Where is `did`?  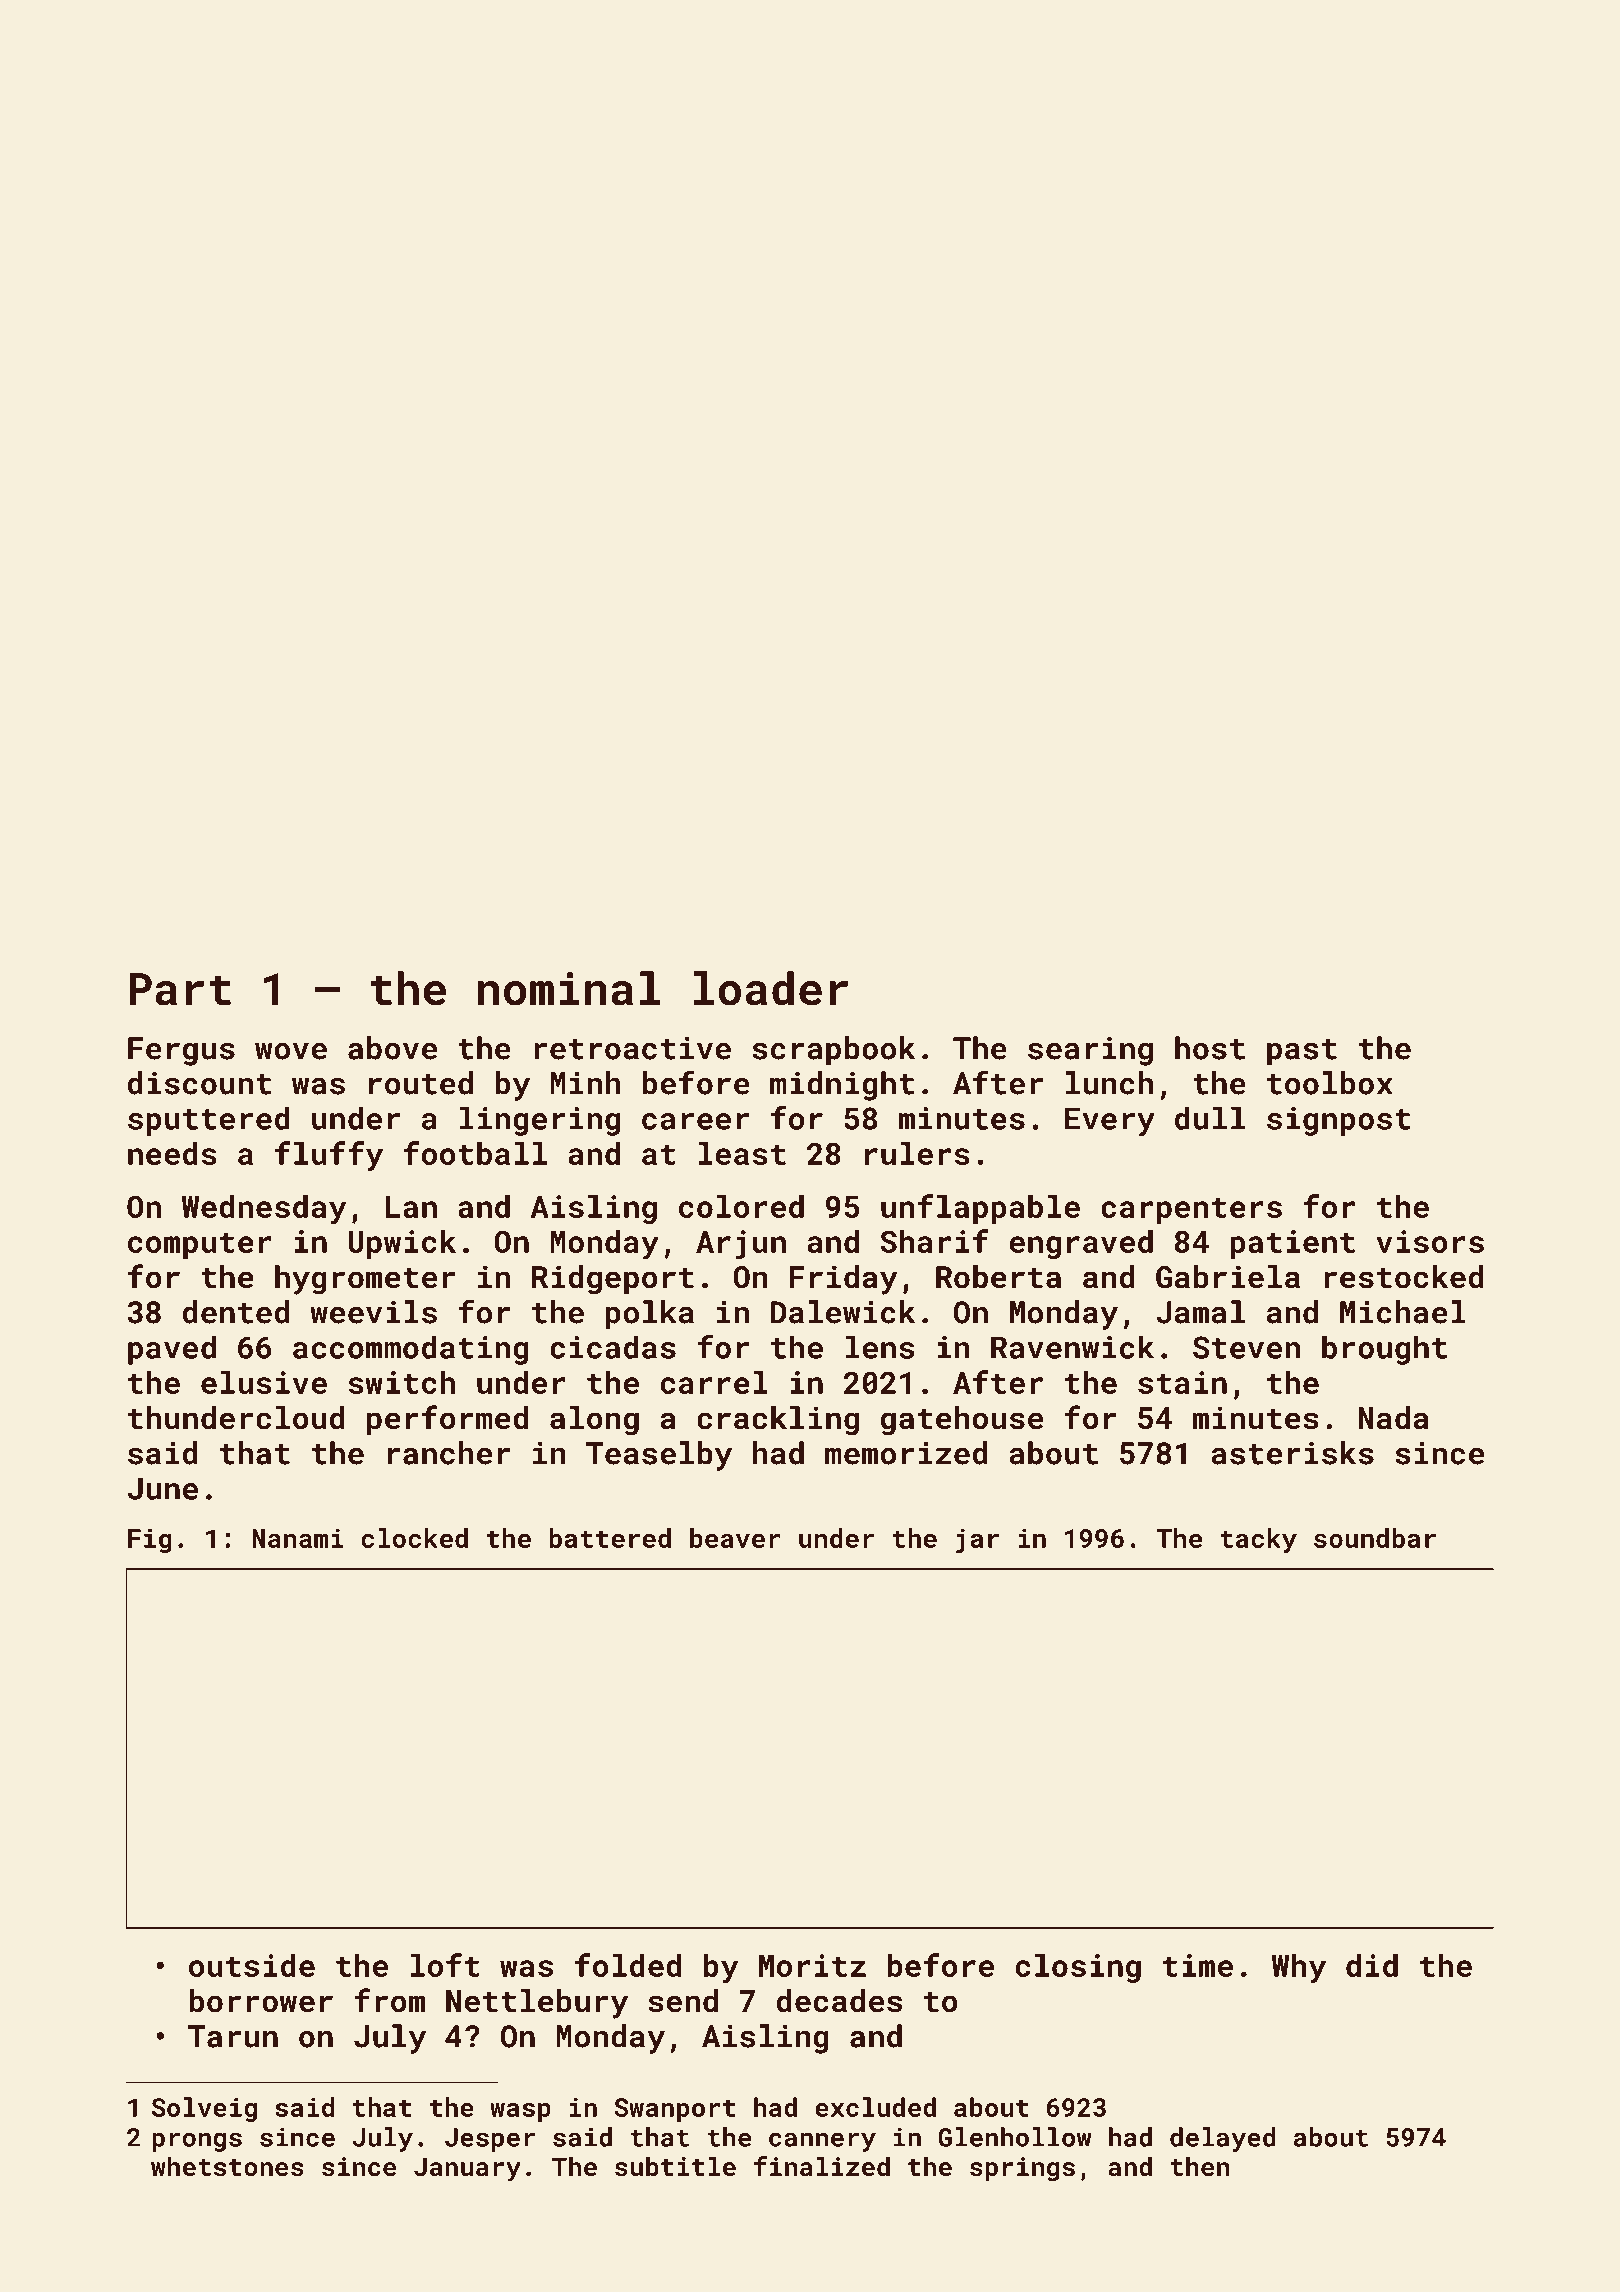
did is located at coordinates (1372, 1965).
